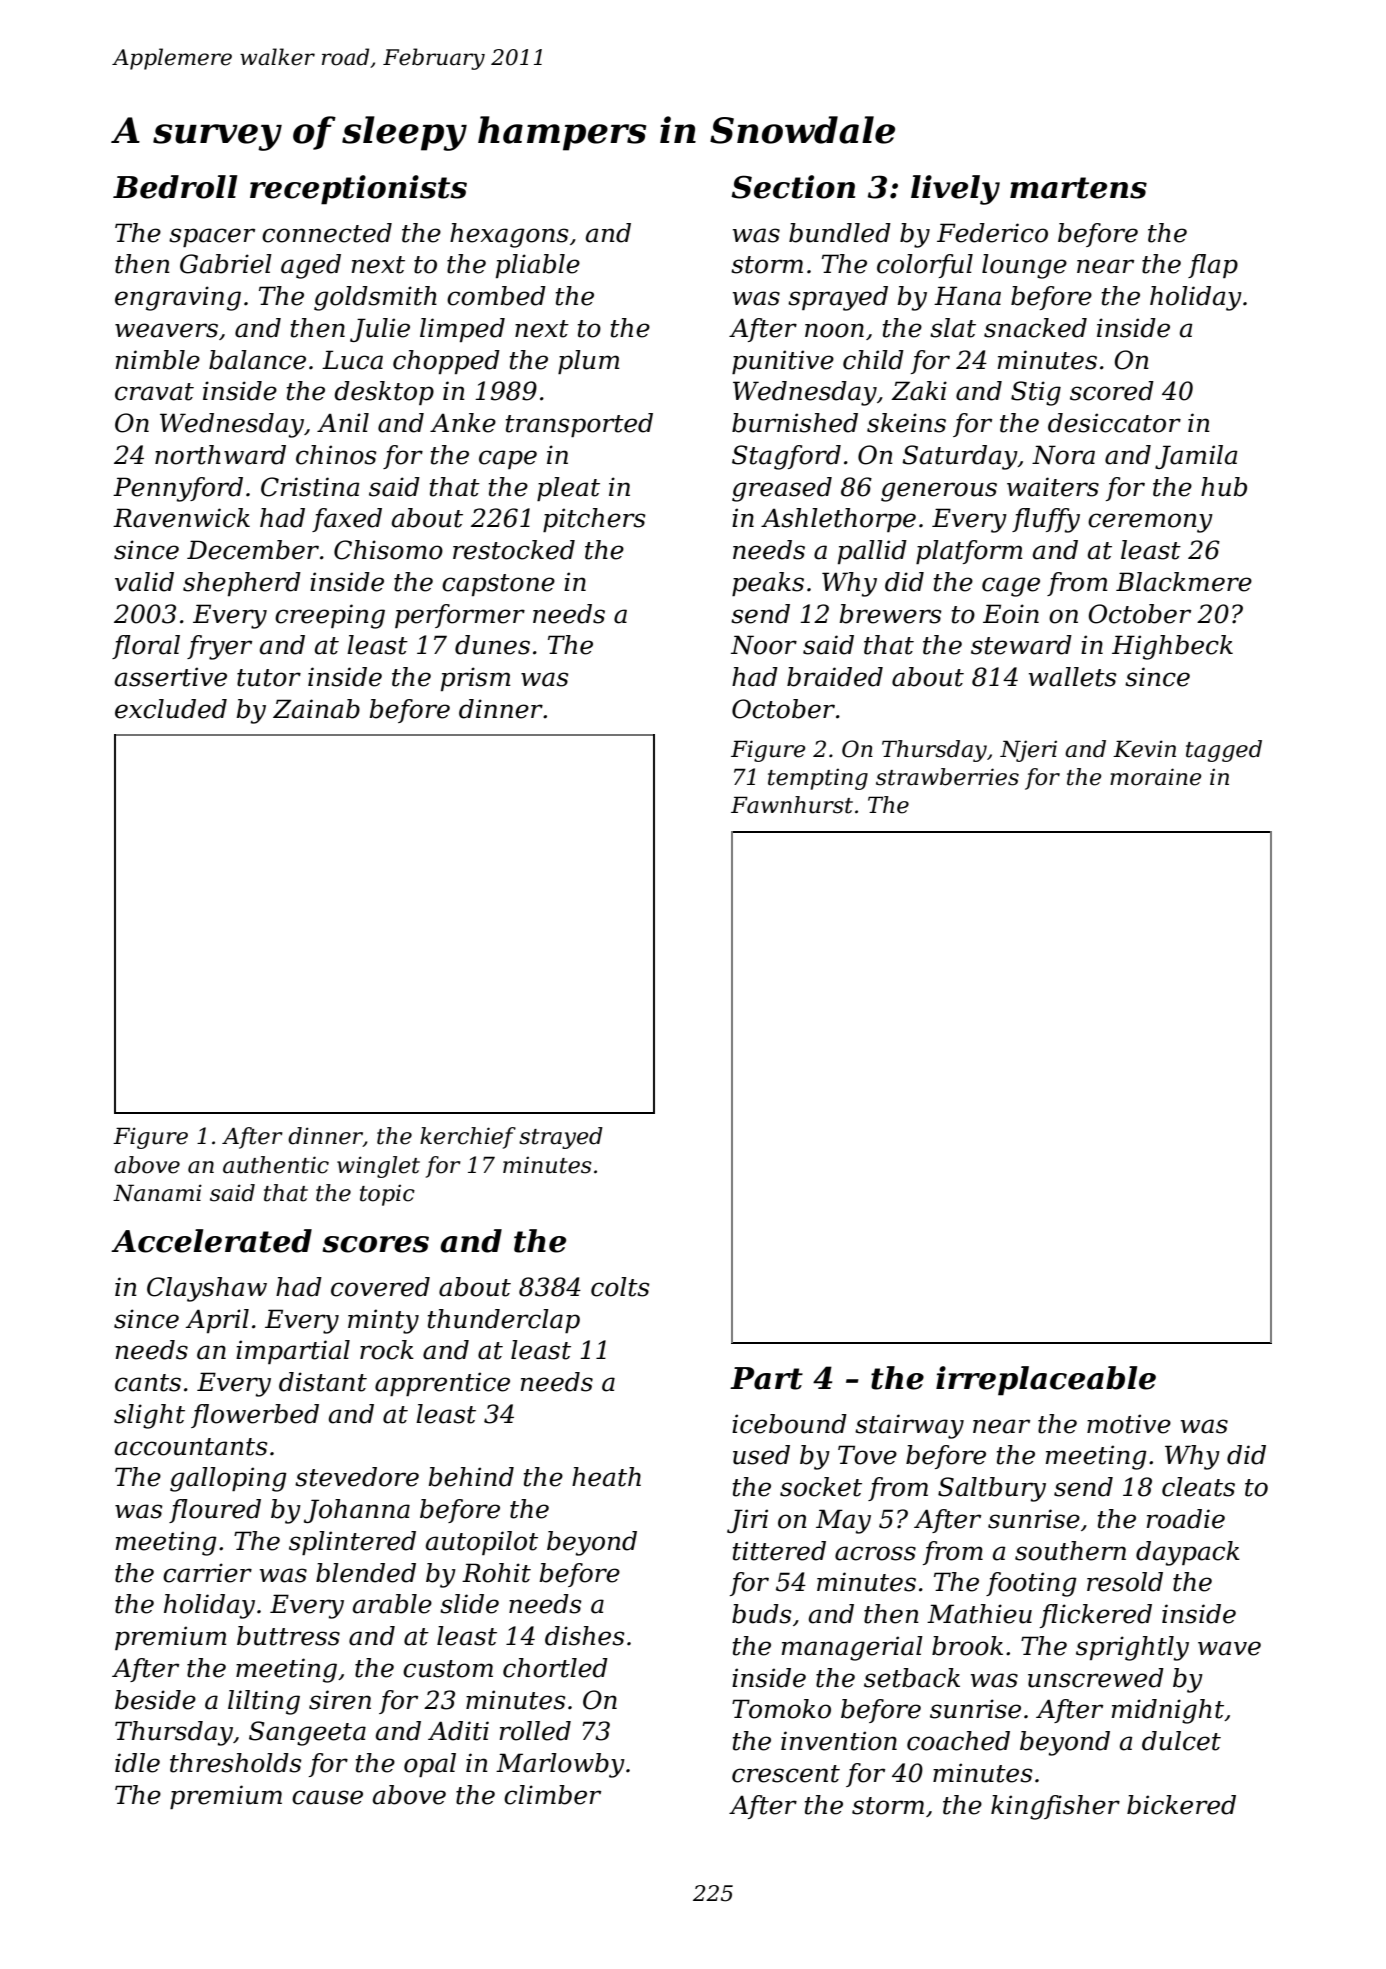 The image size is (1386, 1969). Describe the element at coordinates (535, 1731) in the screenshot. I see `rolled` at that location.
